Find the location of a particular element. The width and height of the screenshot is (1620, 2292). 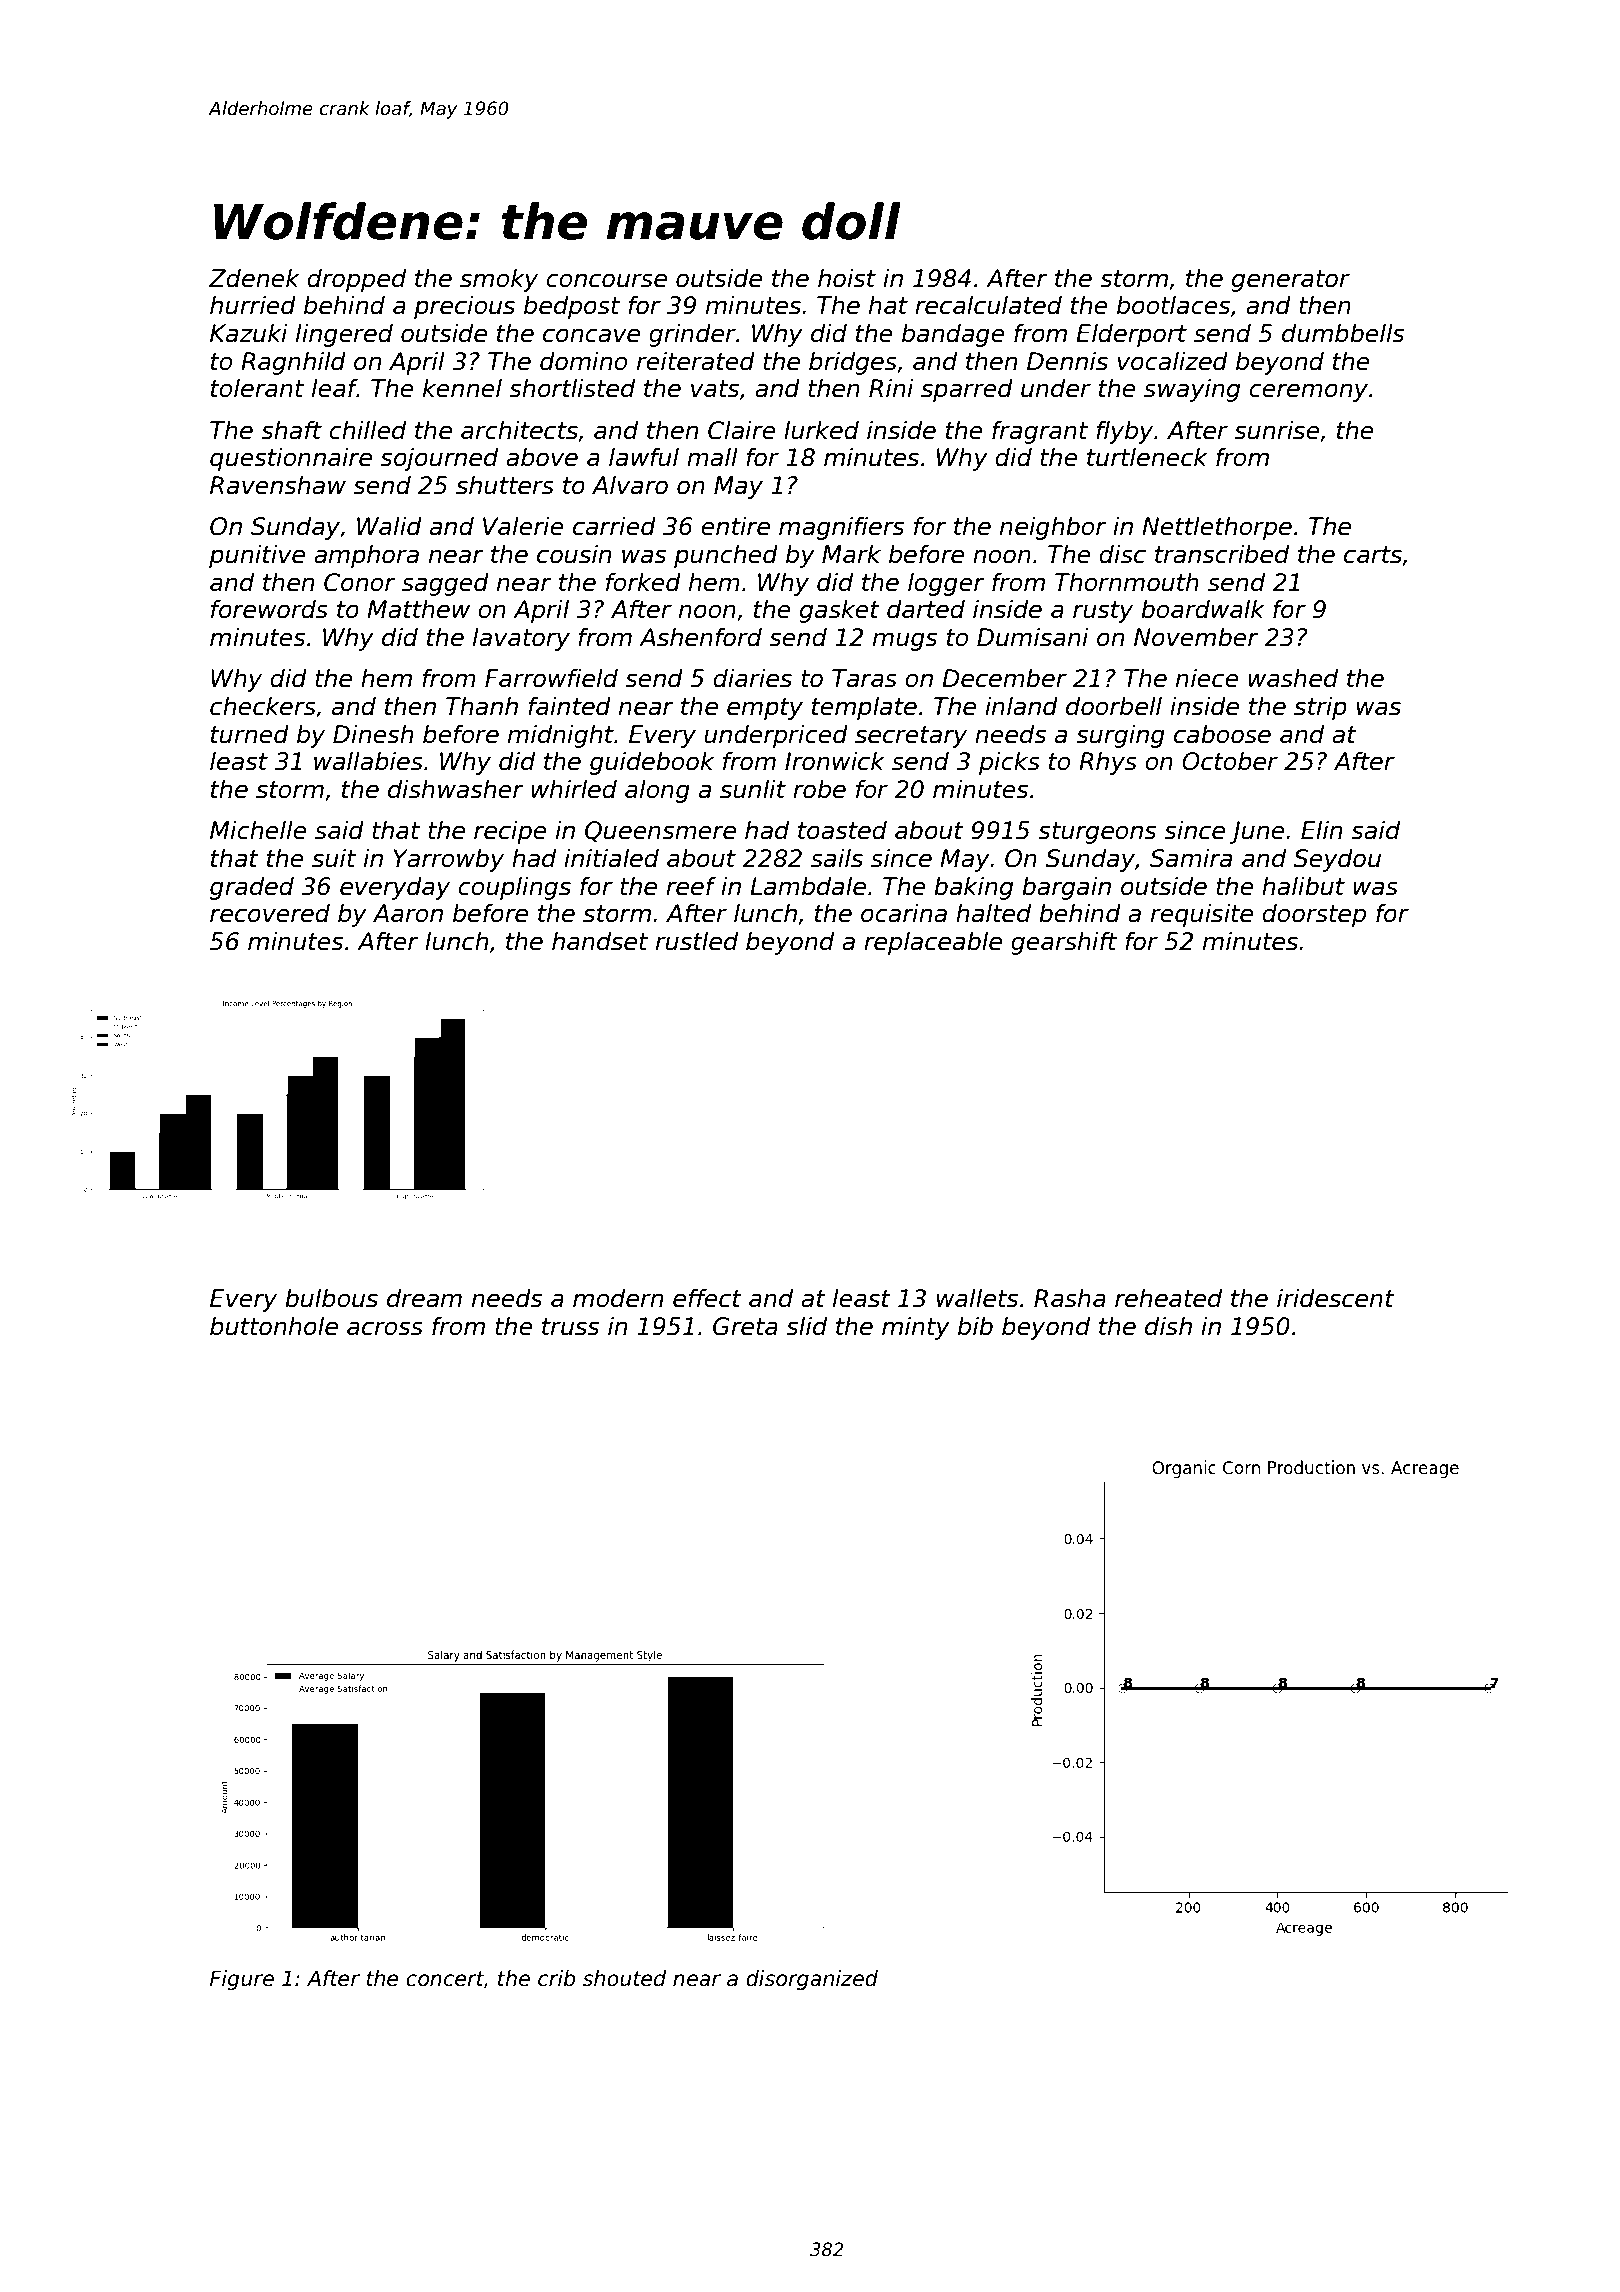

buttonhole is located at coordinates (274, 1326).
